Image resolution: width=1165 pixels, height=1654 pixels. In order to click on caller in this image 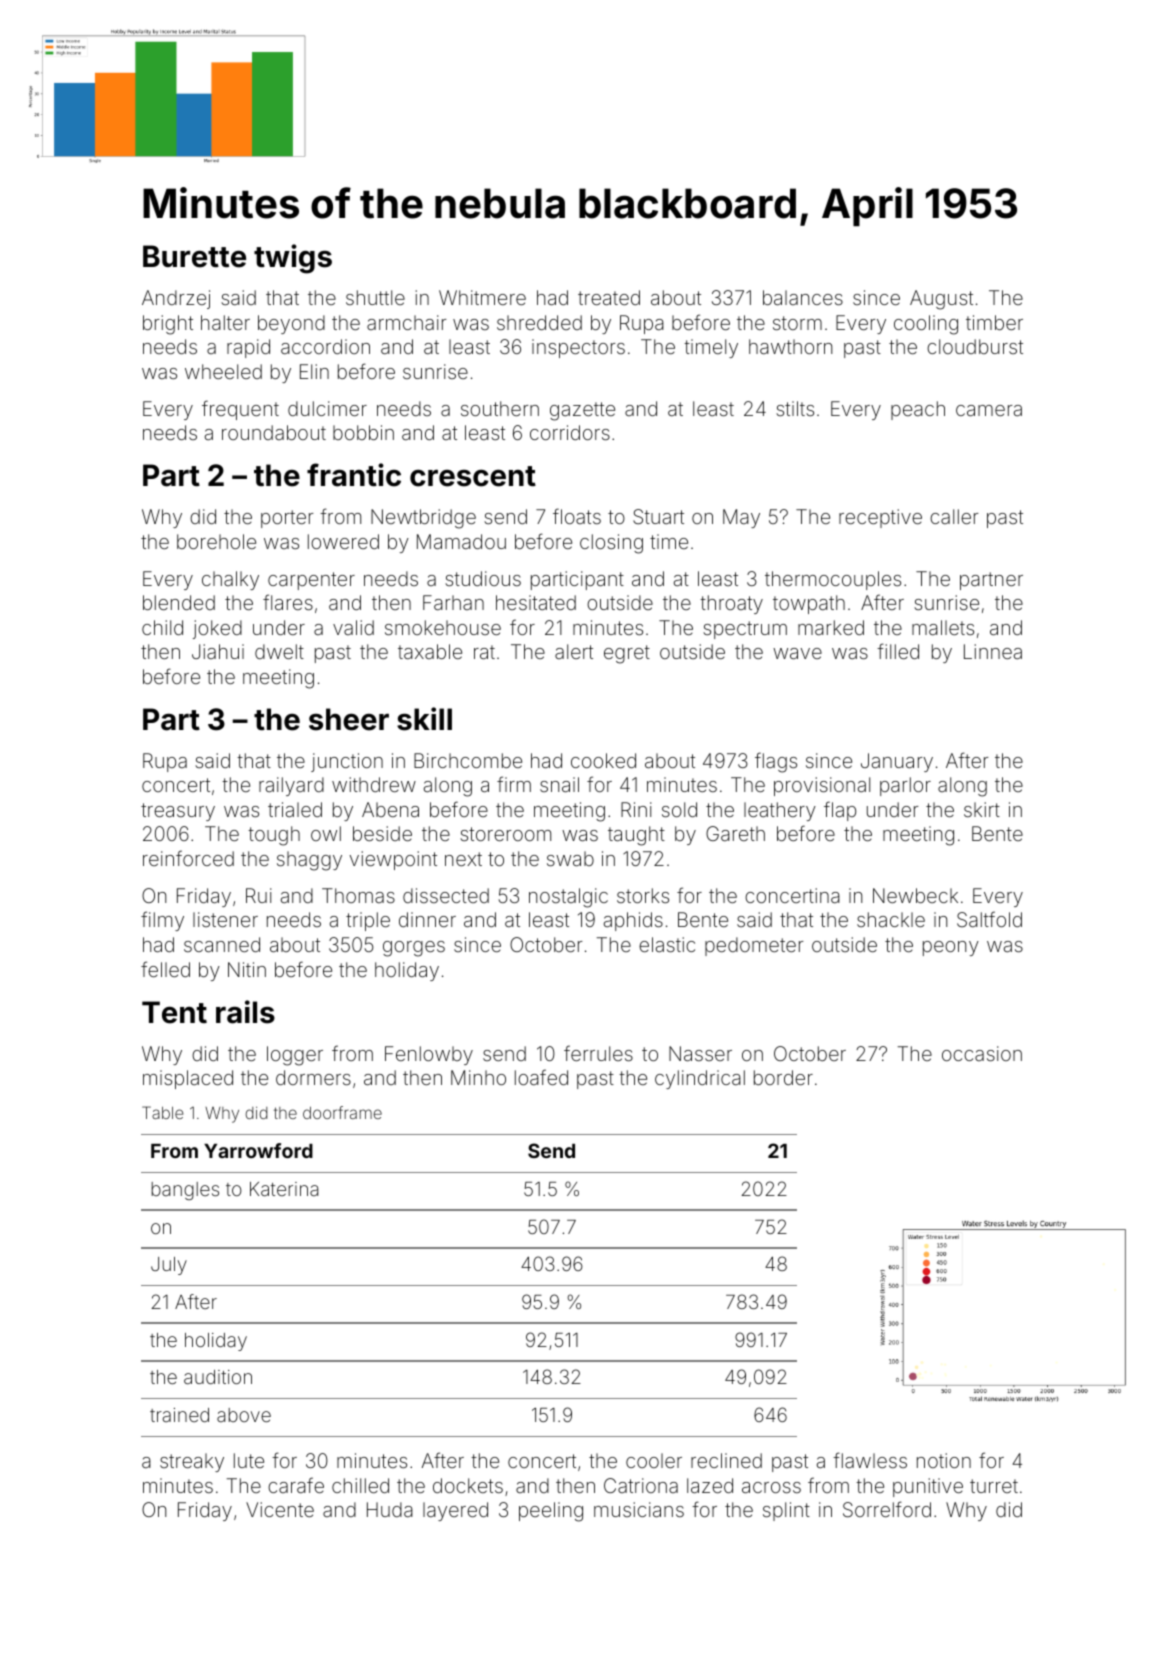, I will do `click(954, 516)`.
